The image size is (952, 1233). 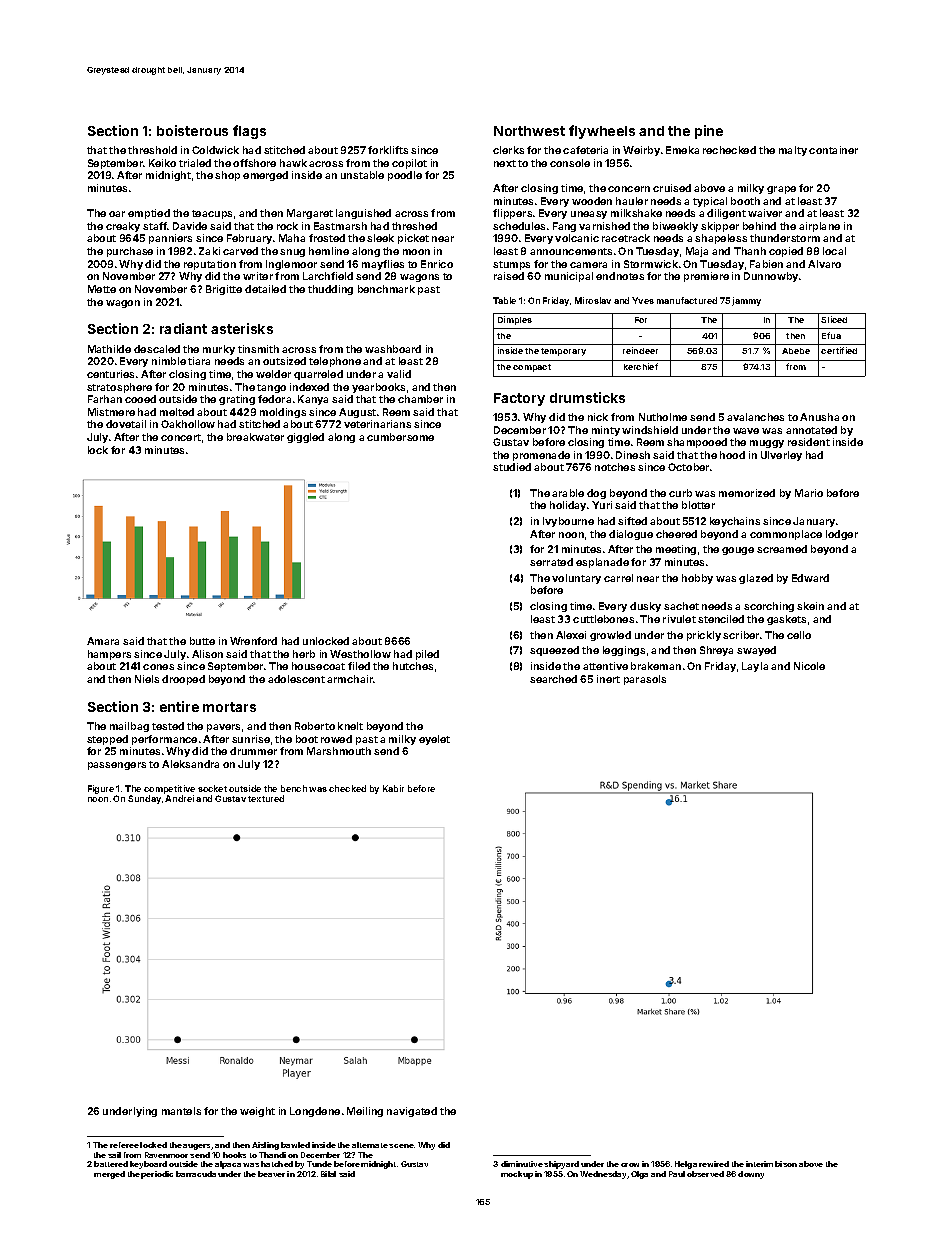 What do you see at coordinates (152, 150) in the screenshot?
I see `threshold` at bounding box center [152, 150].
